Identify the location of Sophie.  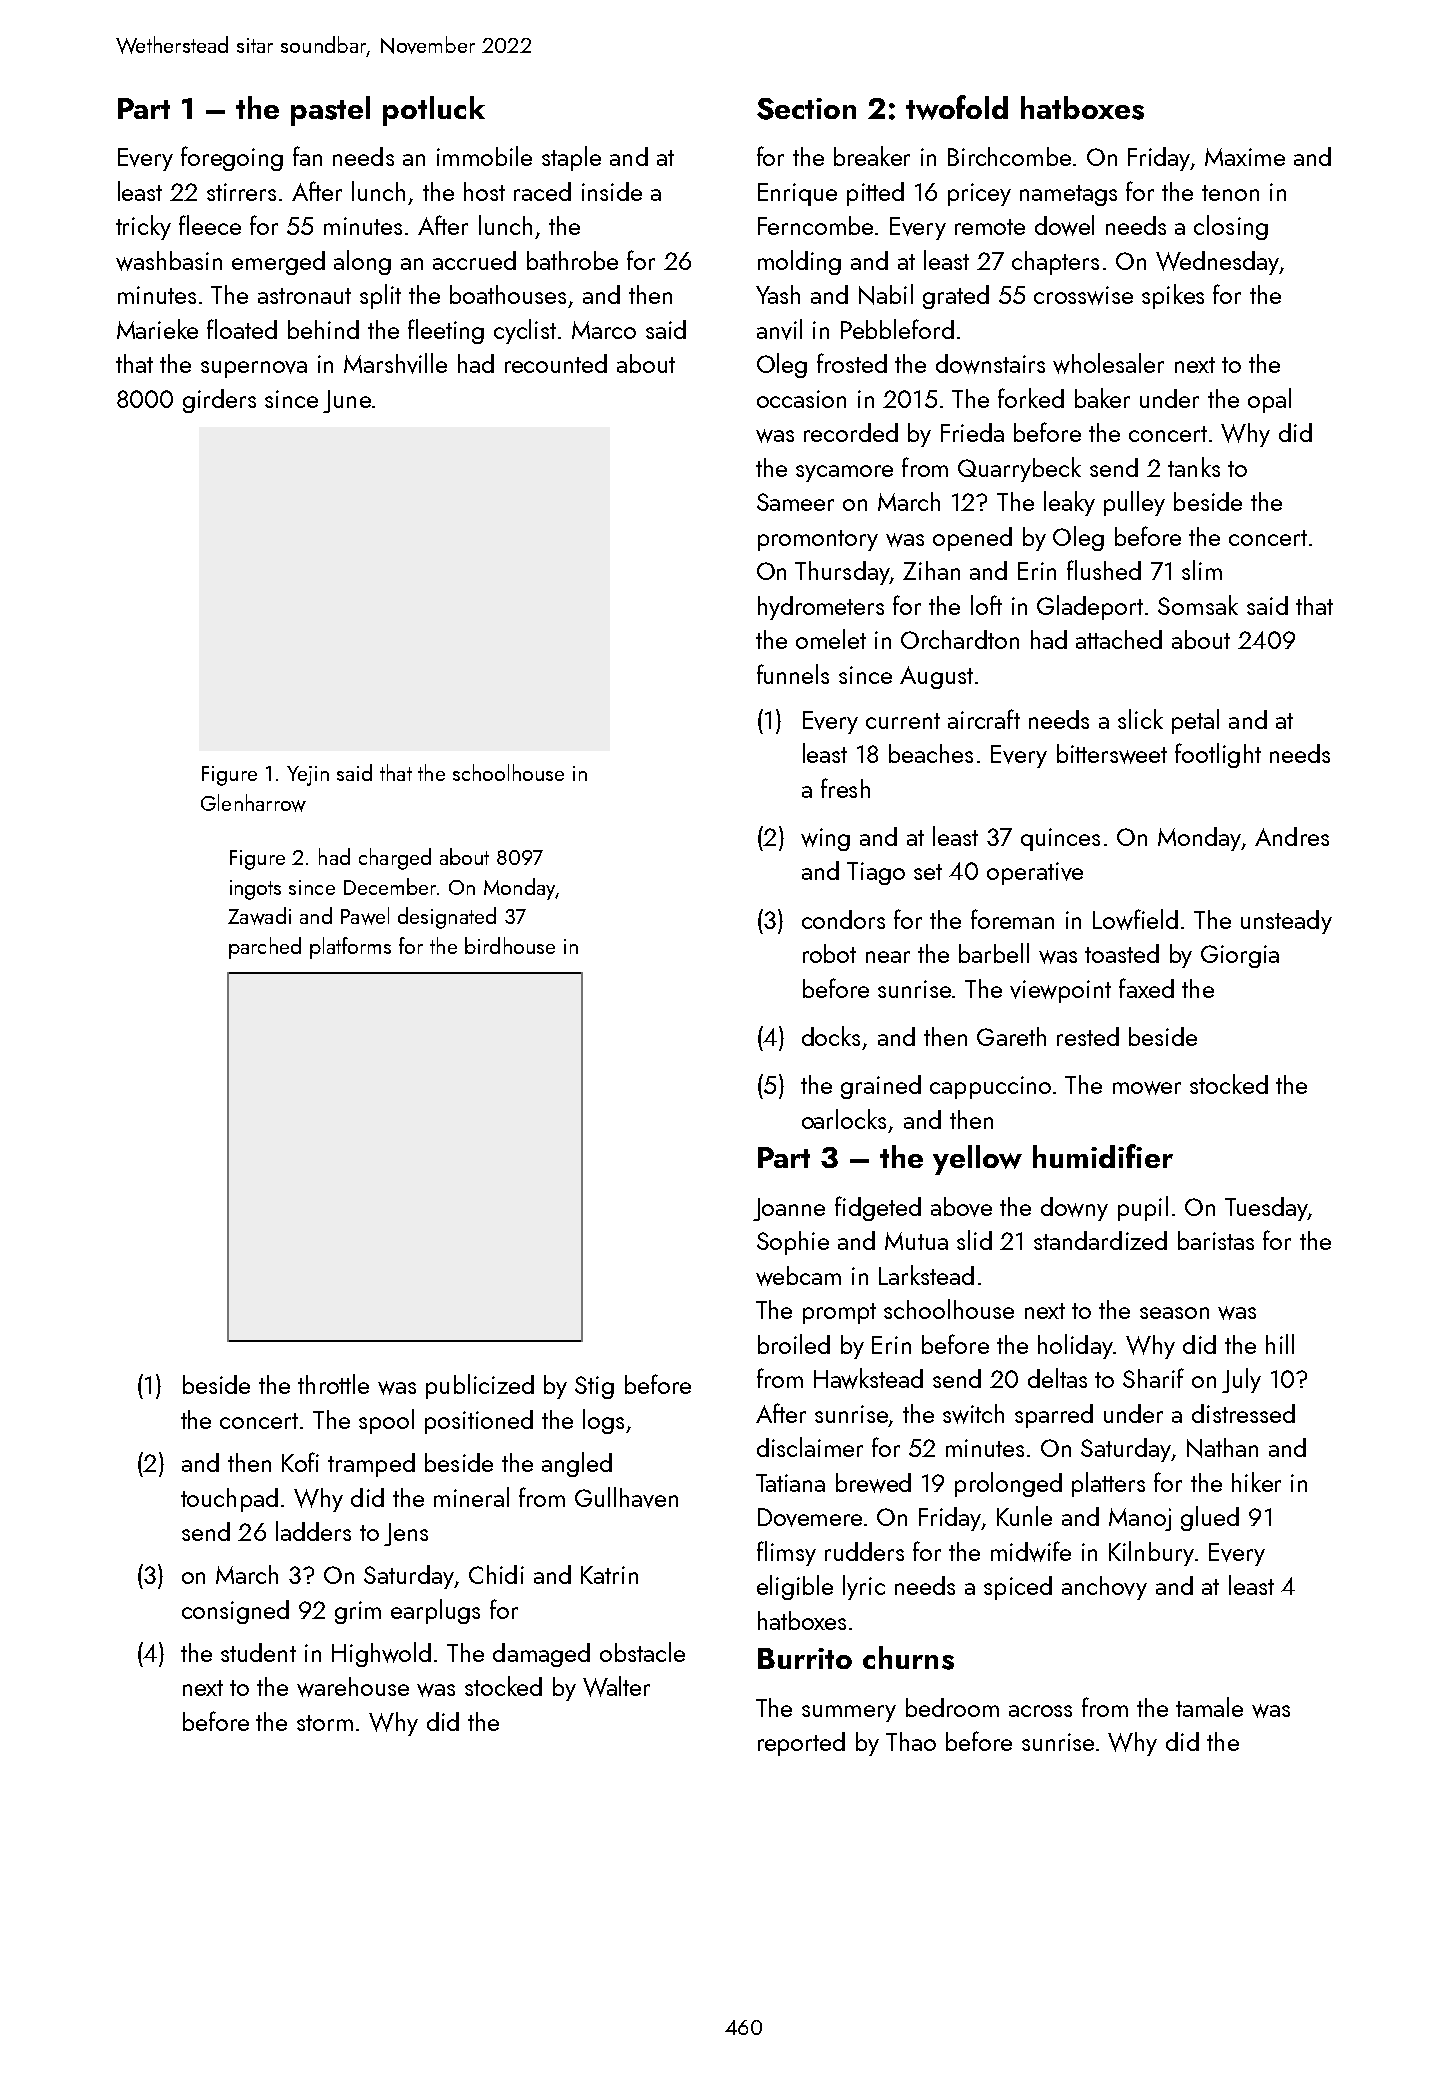
(793, 1243).
